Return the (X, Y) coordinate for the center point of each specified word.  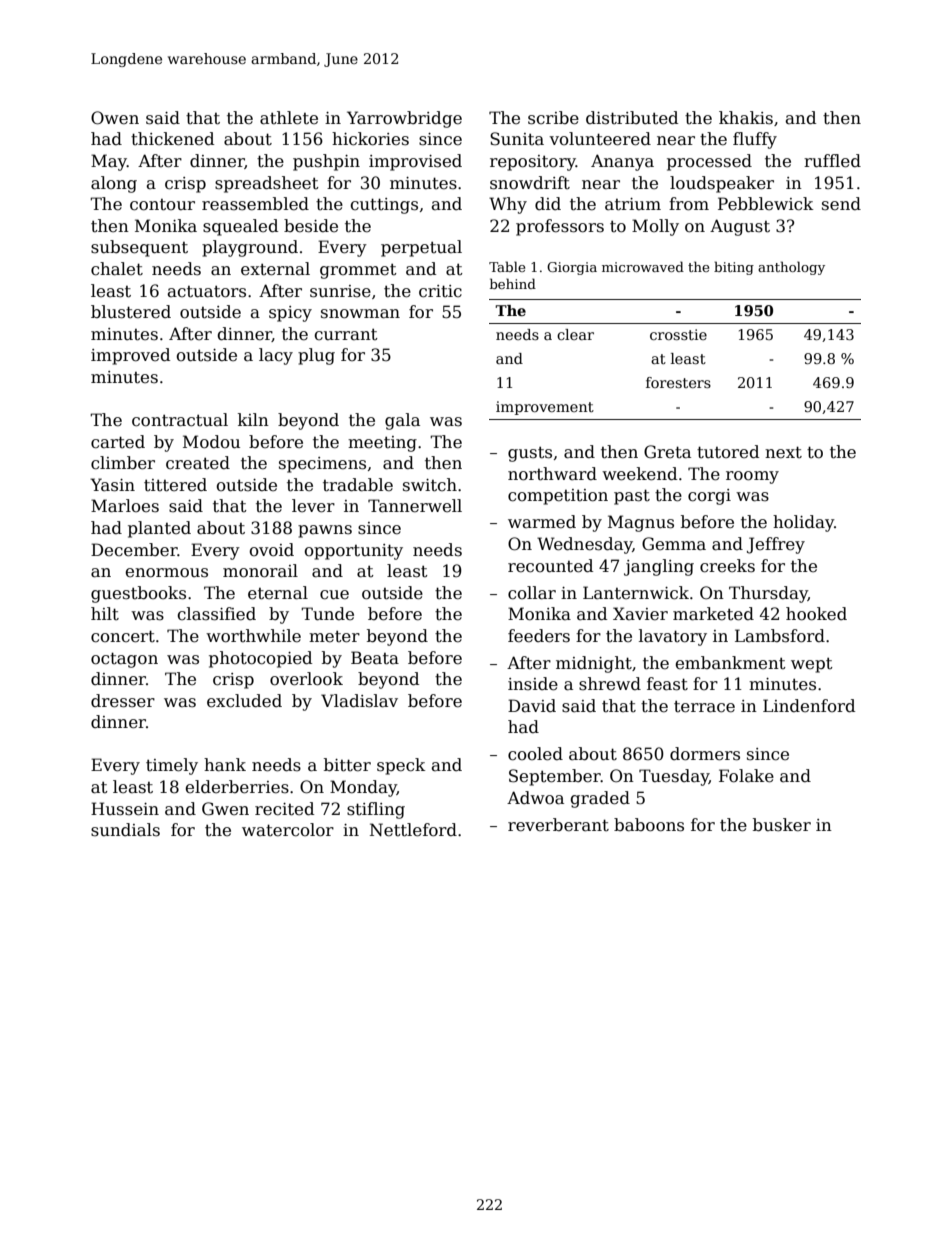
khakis (746, 118)
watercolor (288, 830)
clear (575, 334)
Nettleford (413, 830)
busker (782, 825)
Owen (115, 118)
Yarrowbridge (404, 119)
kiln (253, 419)
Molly (655, 227)
